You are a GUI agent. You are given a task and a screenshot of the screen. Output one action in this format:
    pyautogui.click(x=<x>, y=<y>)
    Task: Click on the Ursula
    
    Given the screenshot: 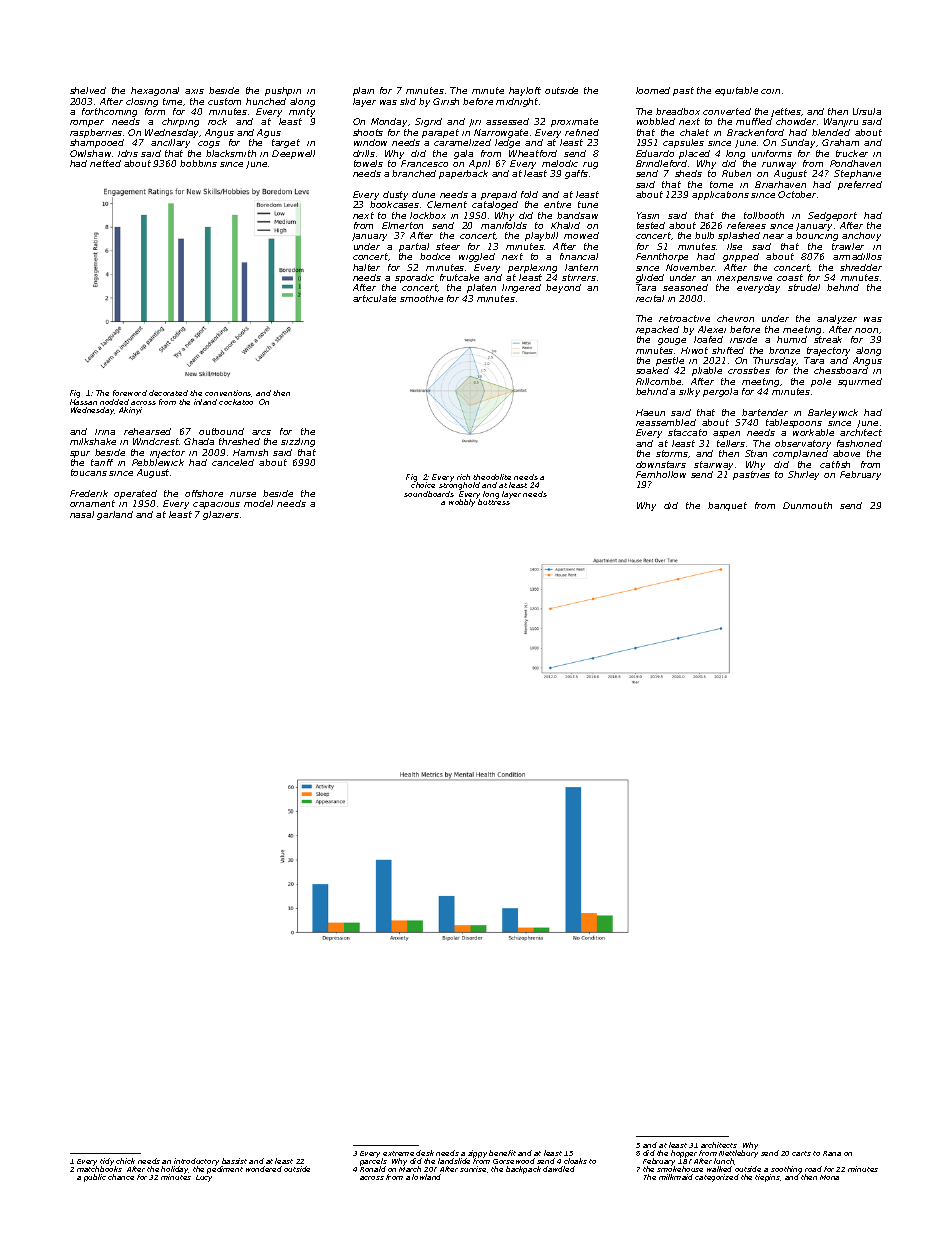 What is the action you would take?
    pyautogui.click(x=867, y=111)
